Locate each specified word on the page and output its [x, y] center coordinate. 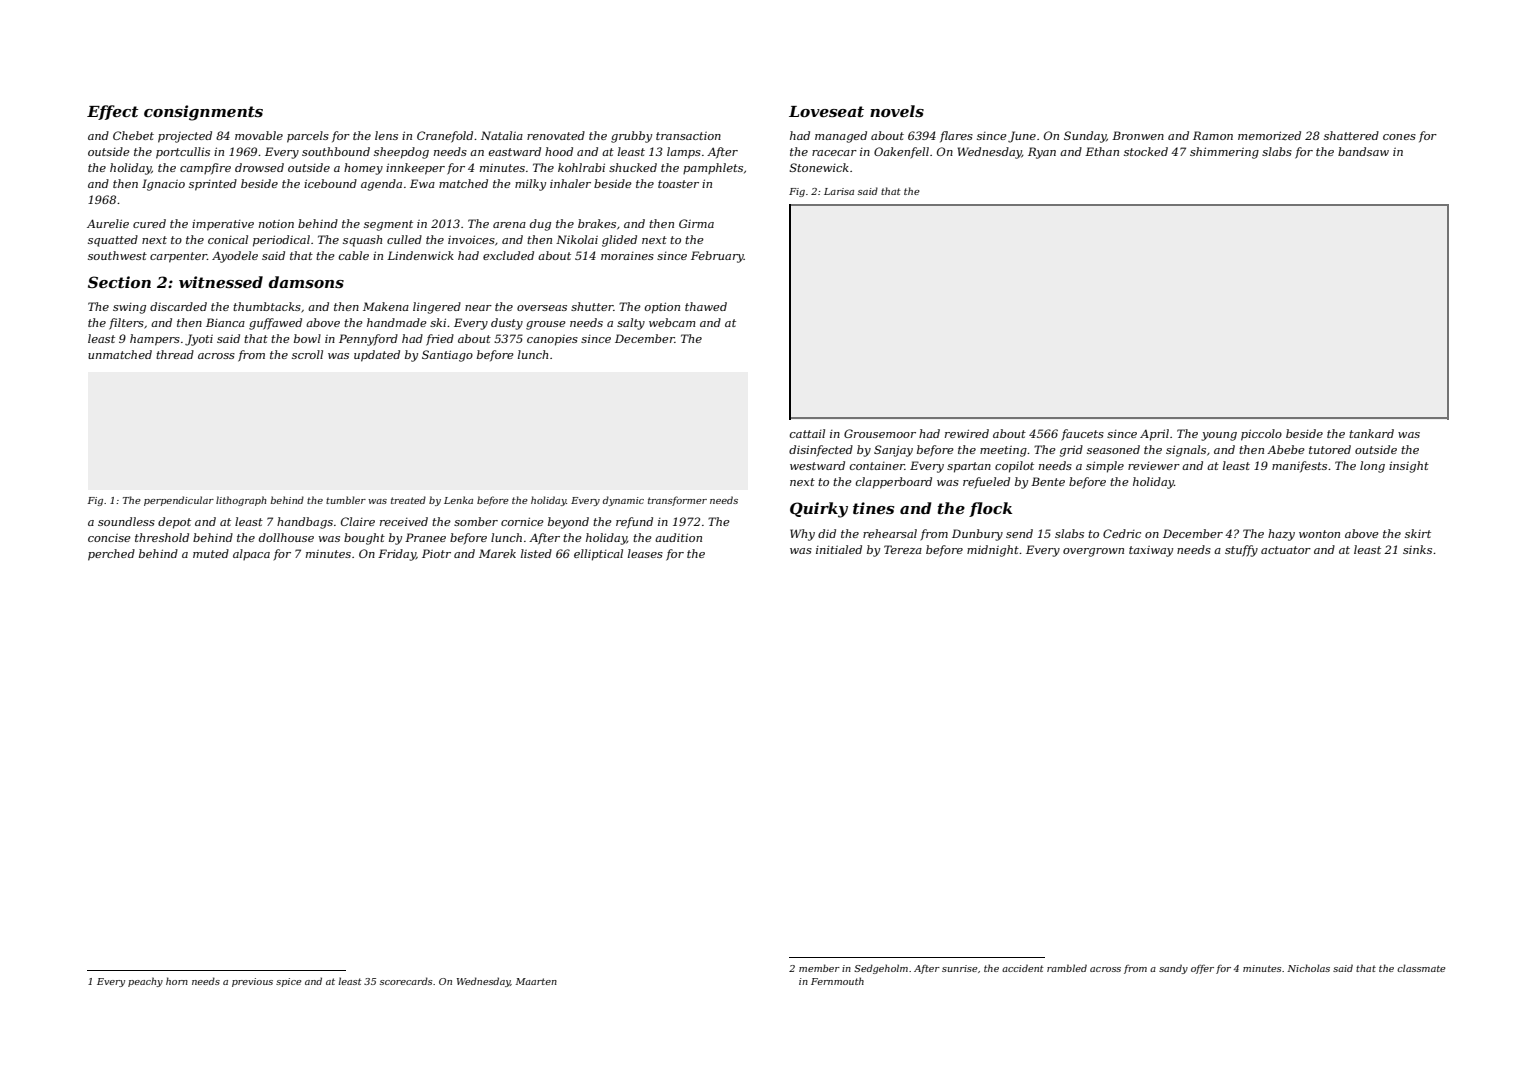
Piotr [436, 553]
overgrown [1093, 552]
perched [111, 555]
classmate [1421, 968]
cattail [807, 433]
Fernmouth [837, 981]
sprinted [213, 185]
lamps [684, 153]
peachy [145, 982]
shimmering [1224, 153]
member [819, 968]
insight [1409, 467]
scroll [307, 354]
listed [536, 553]
